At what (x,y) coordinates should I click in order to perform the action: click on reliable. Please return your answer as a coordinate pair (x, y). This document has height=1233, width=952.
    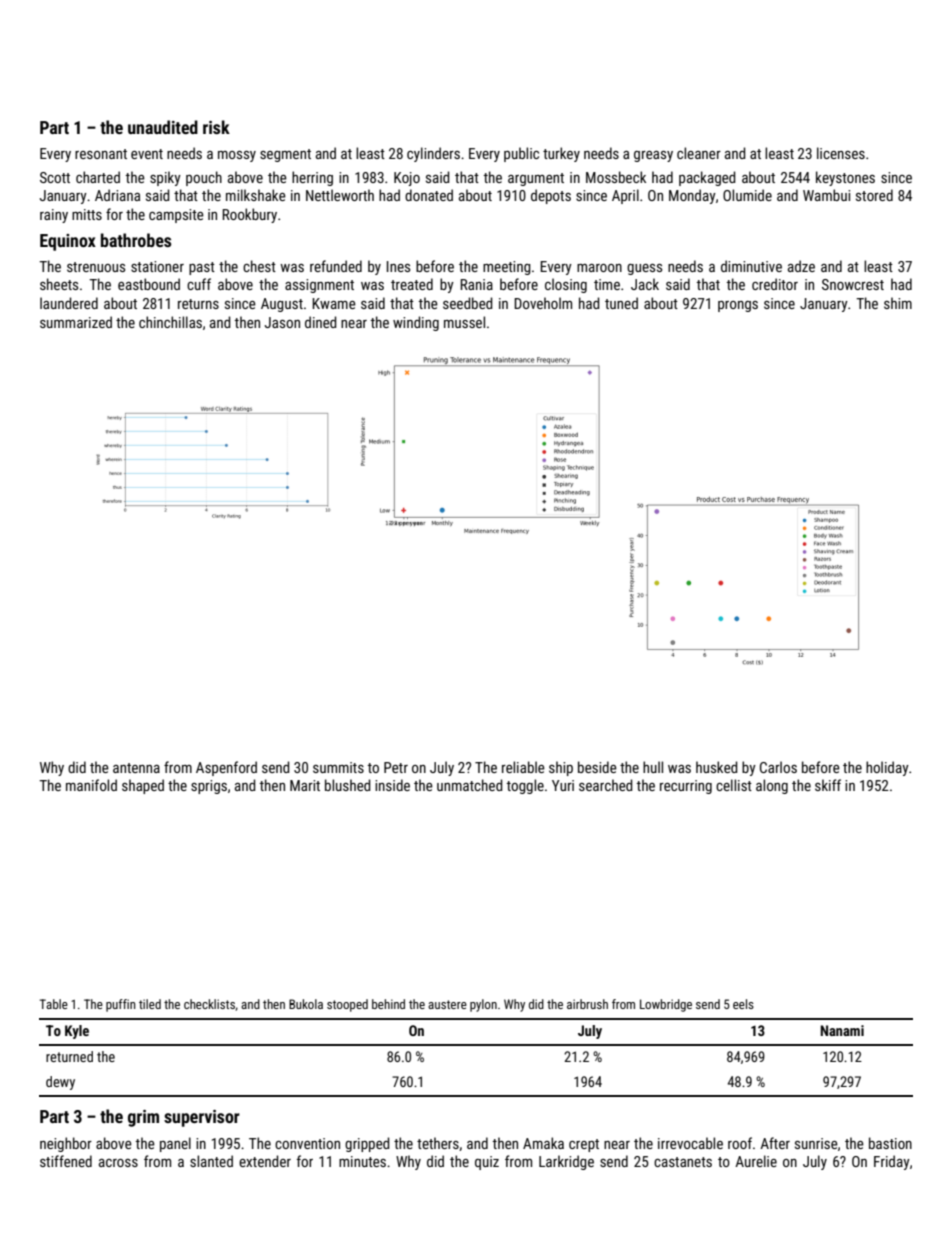
    Looking at the image, I should click on (523, 767).
